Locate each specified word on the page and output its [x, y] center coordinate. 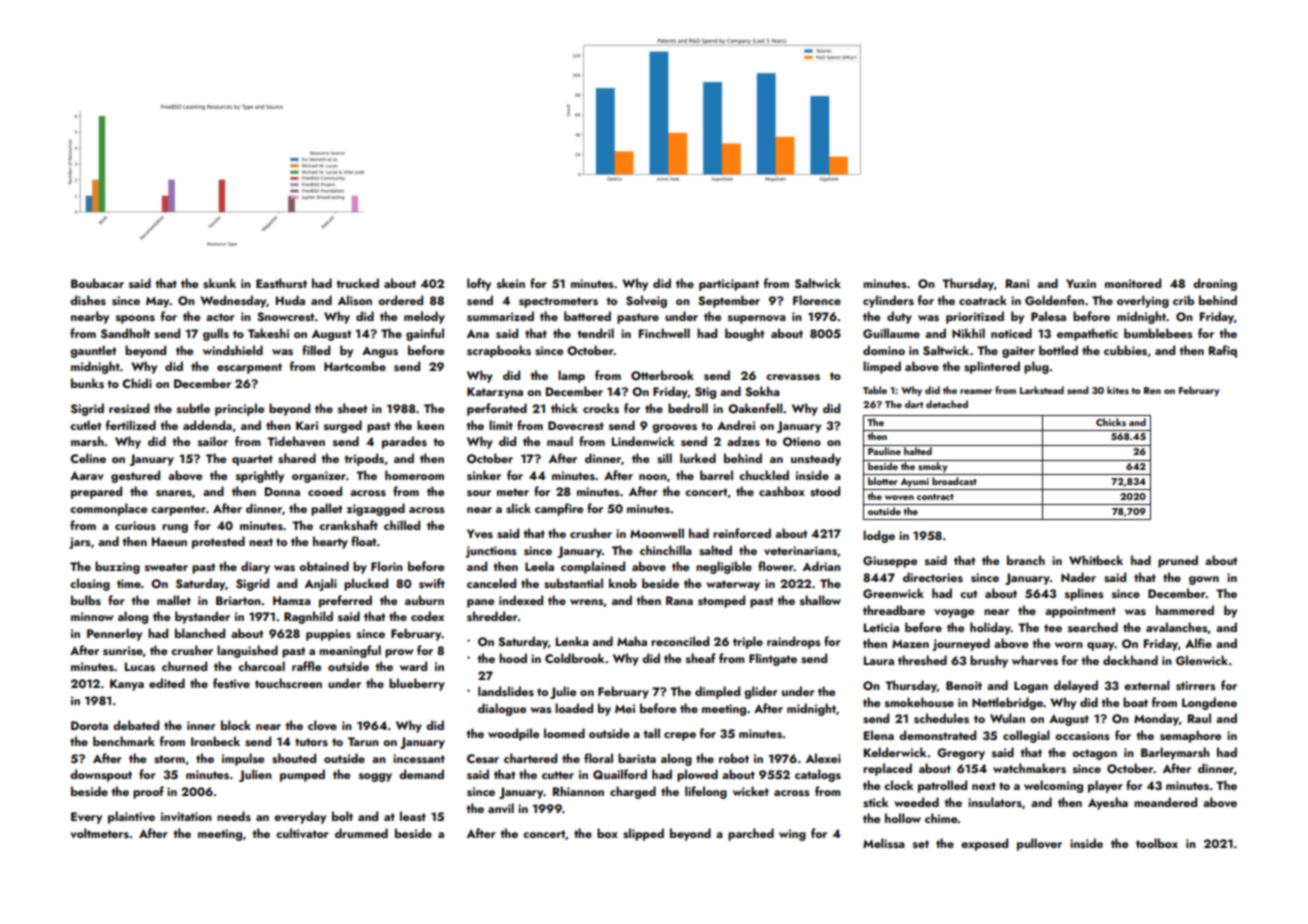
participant [729, 285]
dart [914, 404]
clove [322, 725]
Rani [1017, 283]
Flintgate [773, 659]
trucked [357, 283]
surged [343, 426]
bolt [342, 816]
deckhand [1130, 660]
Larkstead [1042, 390]
